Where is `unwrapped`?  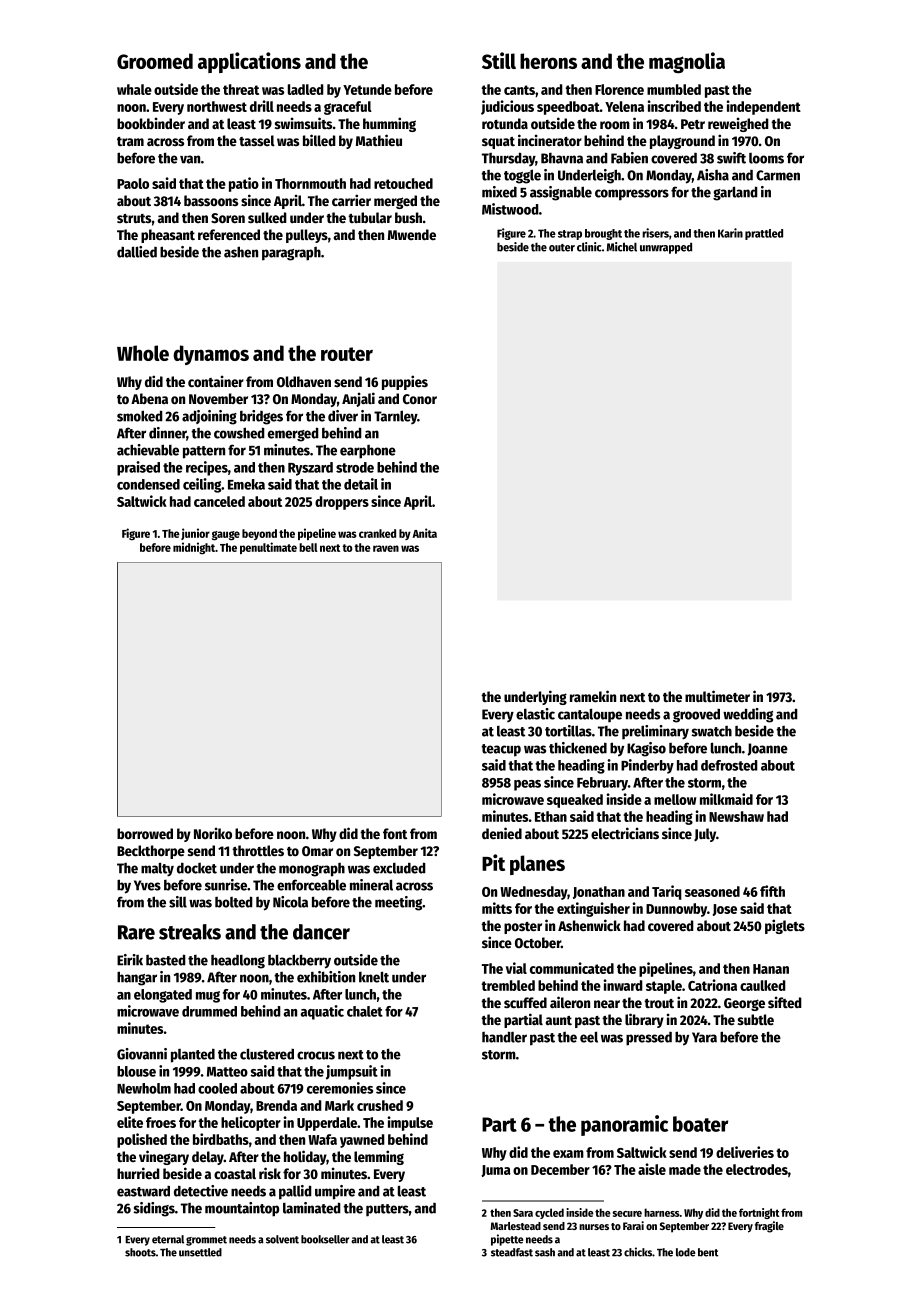
unwrapped is located at coordinates (666, 248).
